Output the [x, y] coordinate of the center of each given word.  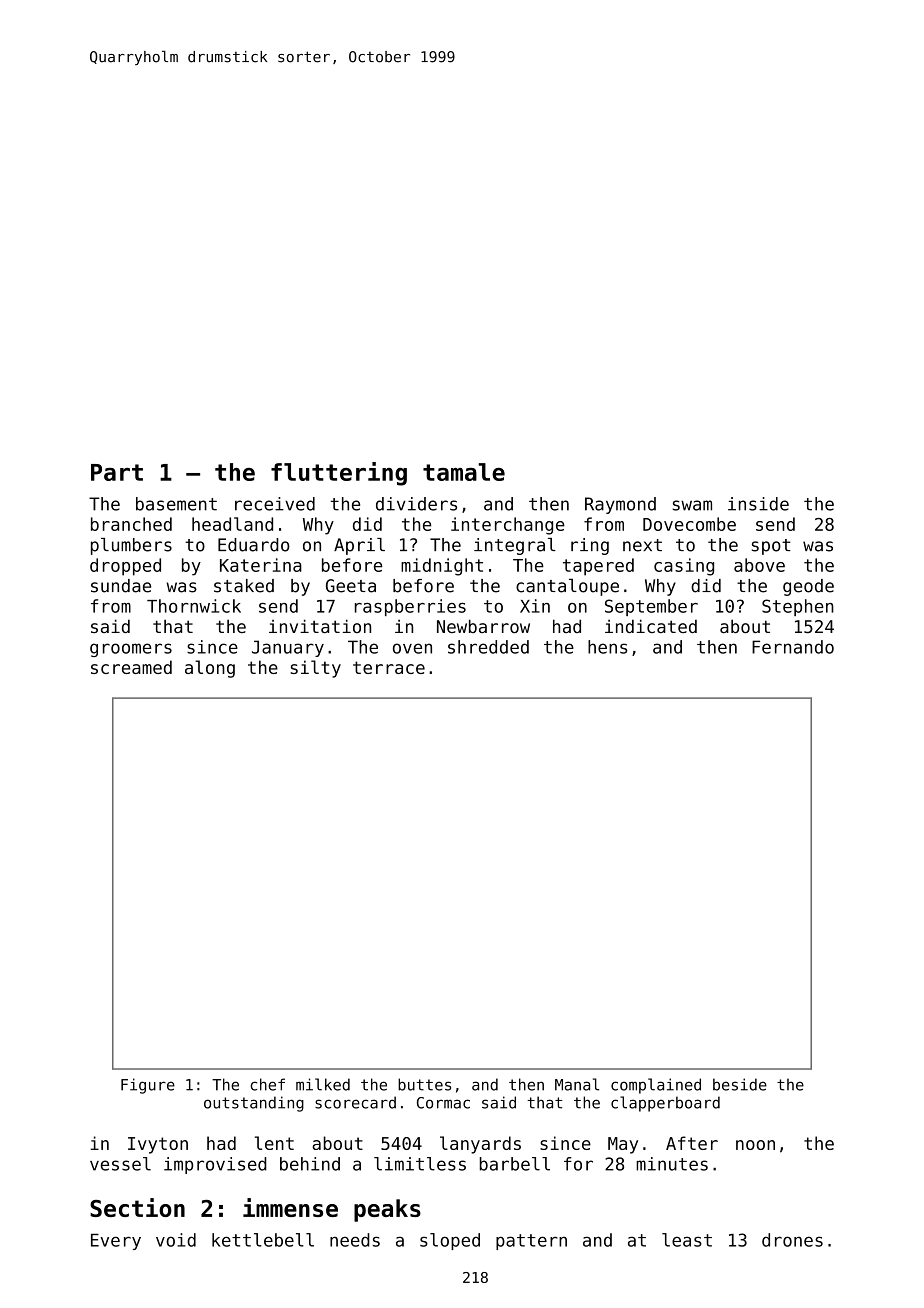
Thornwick [194, 606]
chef [267, 1084]
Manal [577, 1084]
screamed [131, 667]
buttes [424, 1084]
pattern [531, 1242]
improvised [215, 1165]
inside [758, 504]
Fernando [793, 647]
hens [608, 647]
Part [117, 472]
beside [740, 1084]
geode [808, 587]
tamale [464, 472]
